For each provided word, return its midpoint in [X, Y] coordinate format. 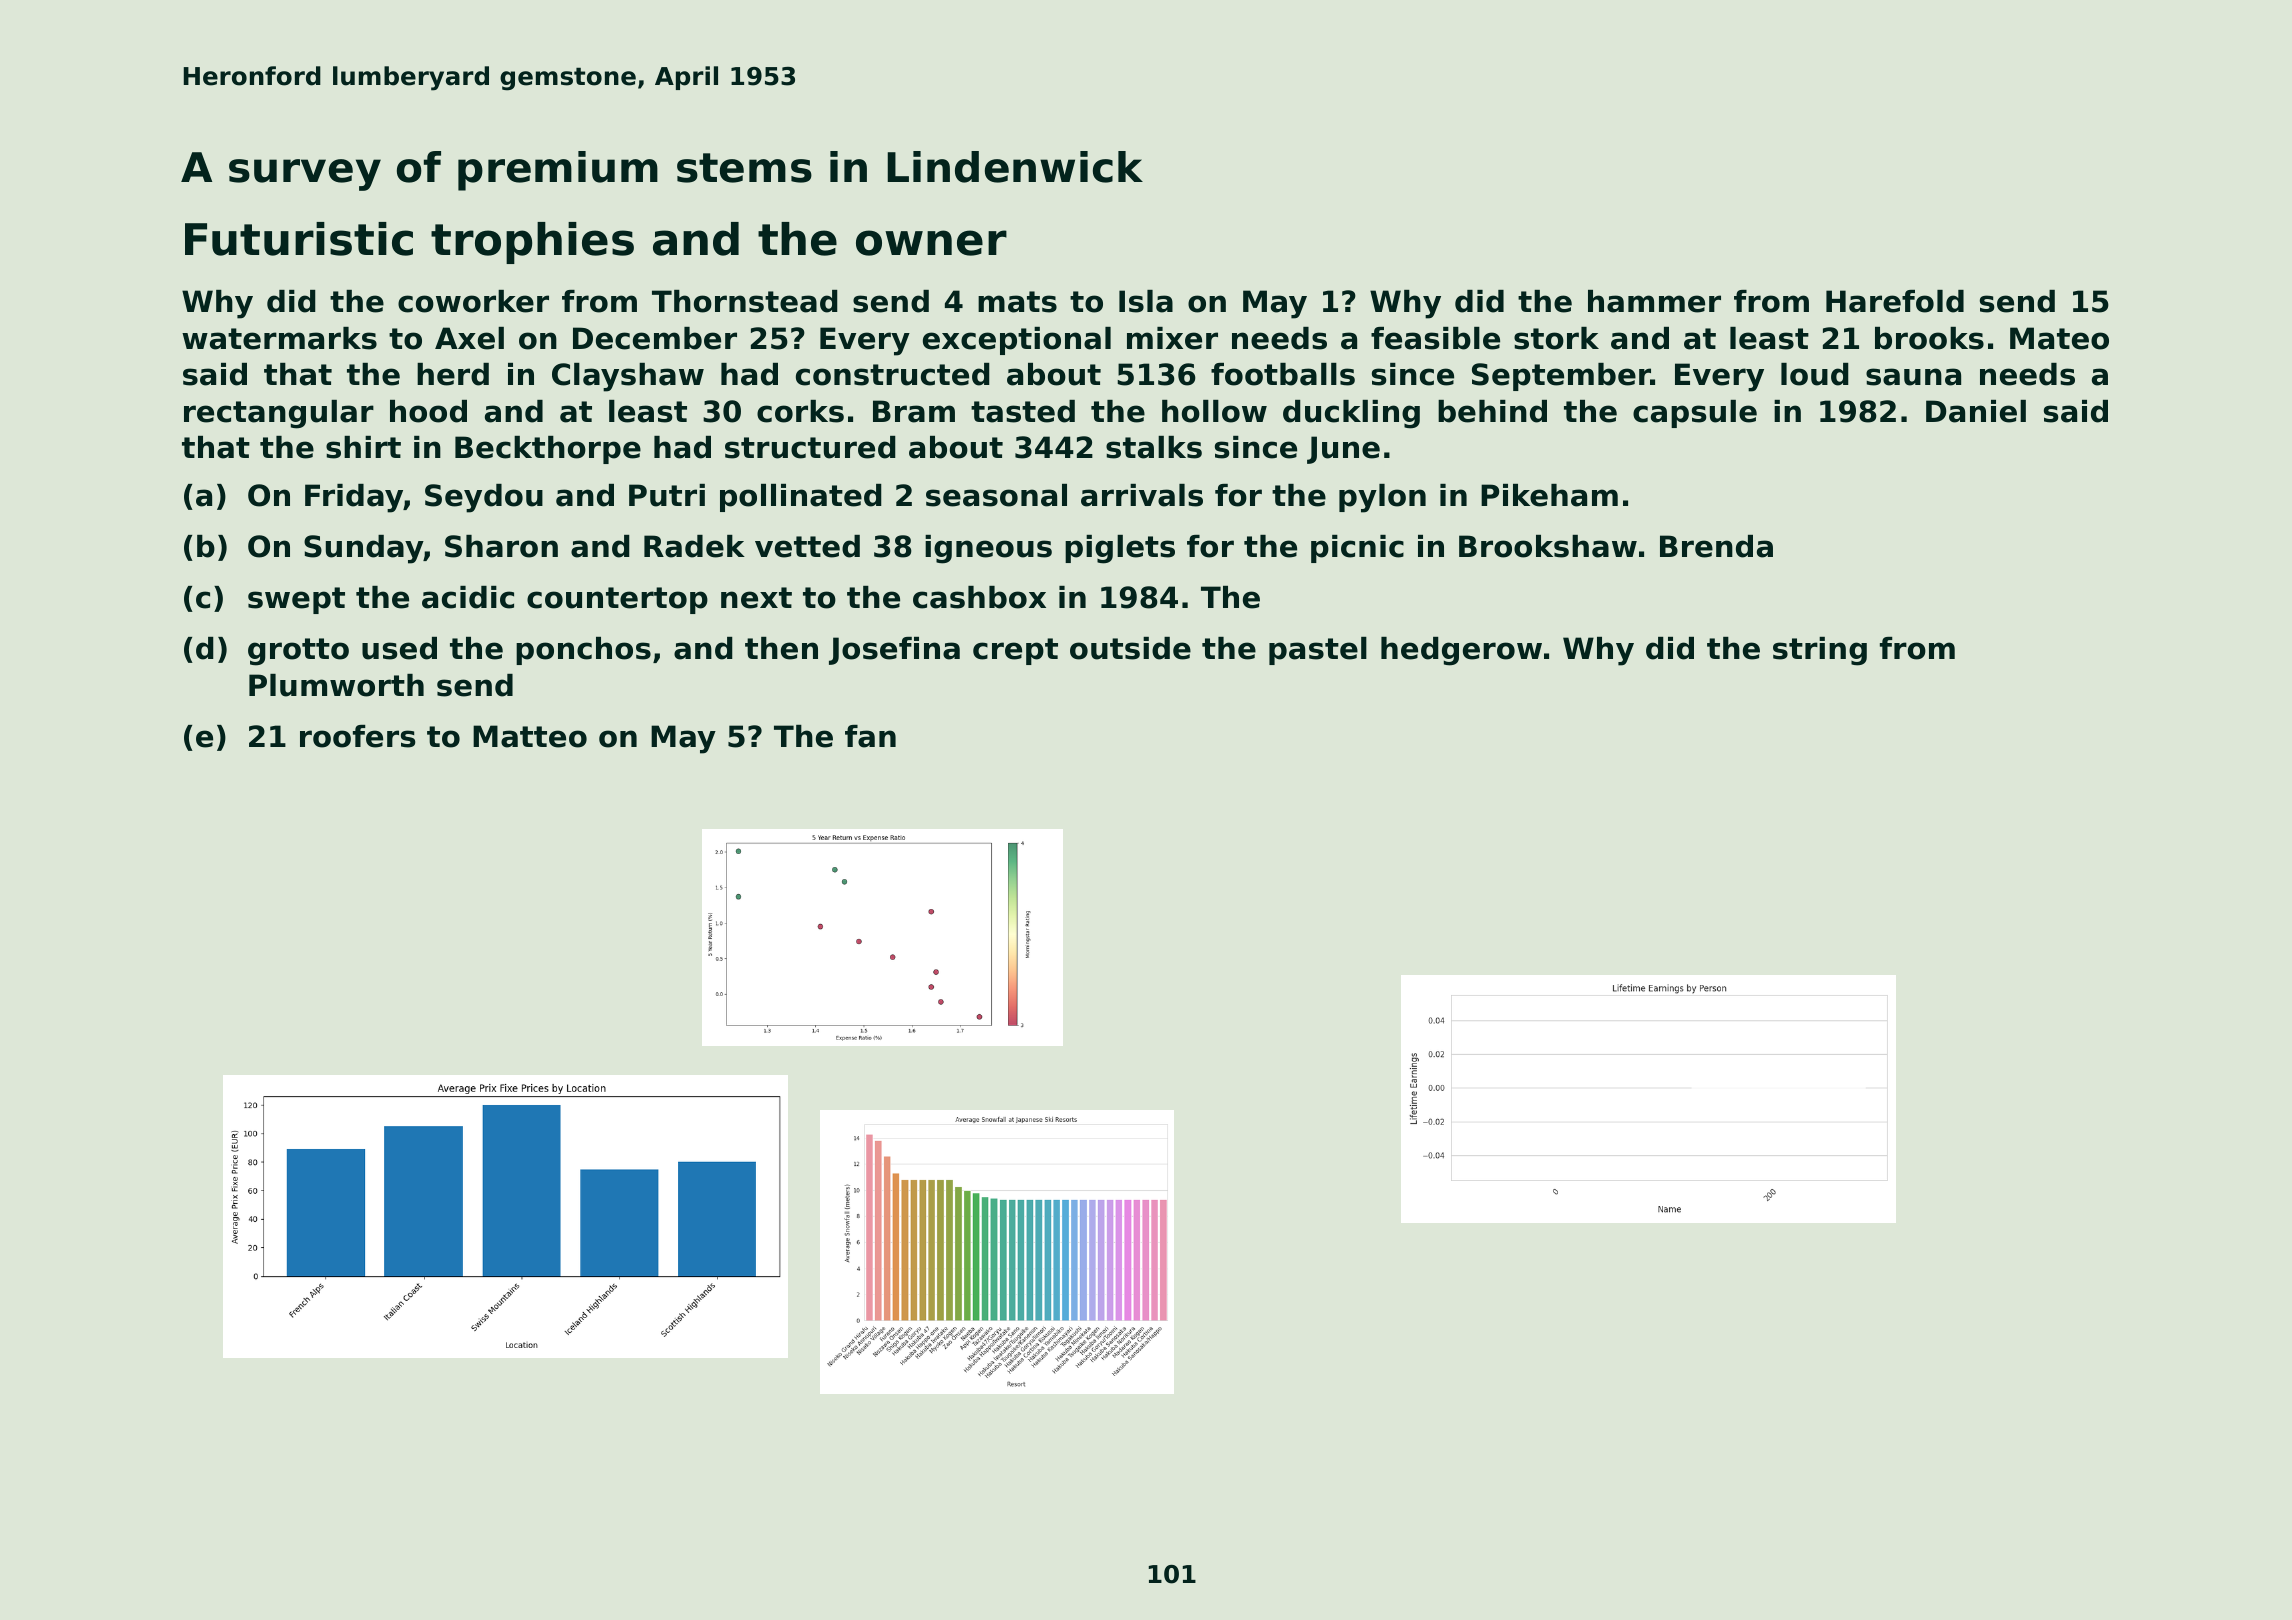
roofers [358, 736]
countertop [617, 600]
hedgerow [1461, 651]
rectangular [279, 414]
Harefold [1895, 301]
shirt [363, 447]
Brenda [1716, 546]
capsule [1695, 414]
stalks [1154, 447]
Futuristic [299, 239]
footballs [1283, 374]
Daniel [1976, 411]
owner [931, 243]
